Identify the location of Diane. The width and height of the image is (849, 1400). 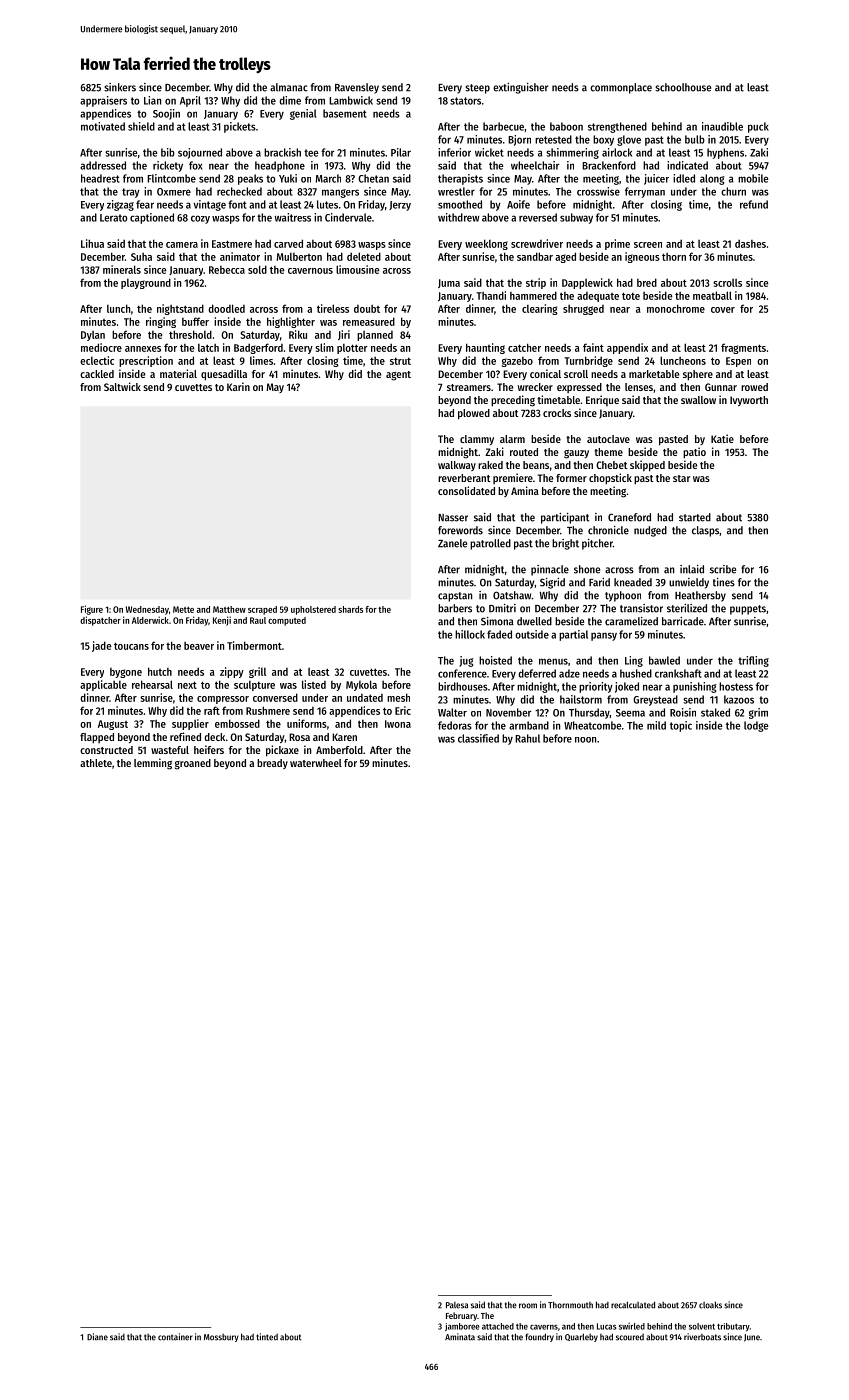
(97, 1337).
